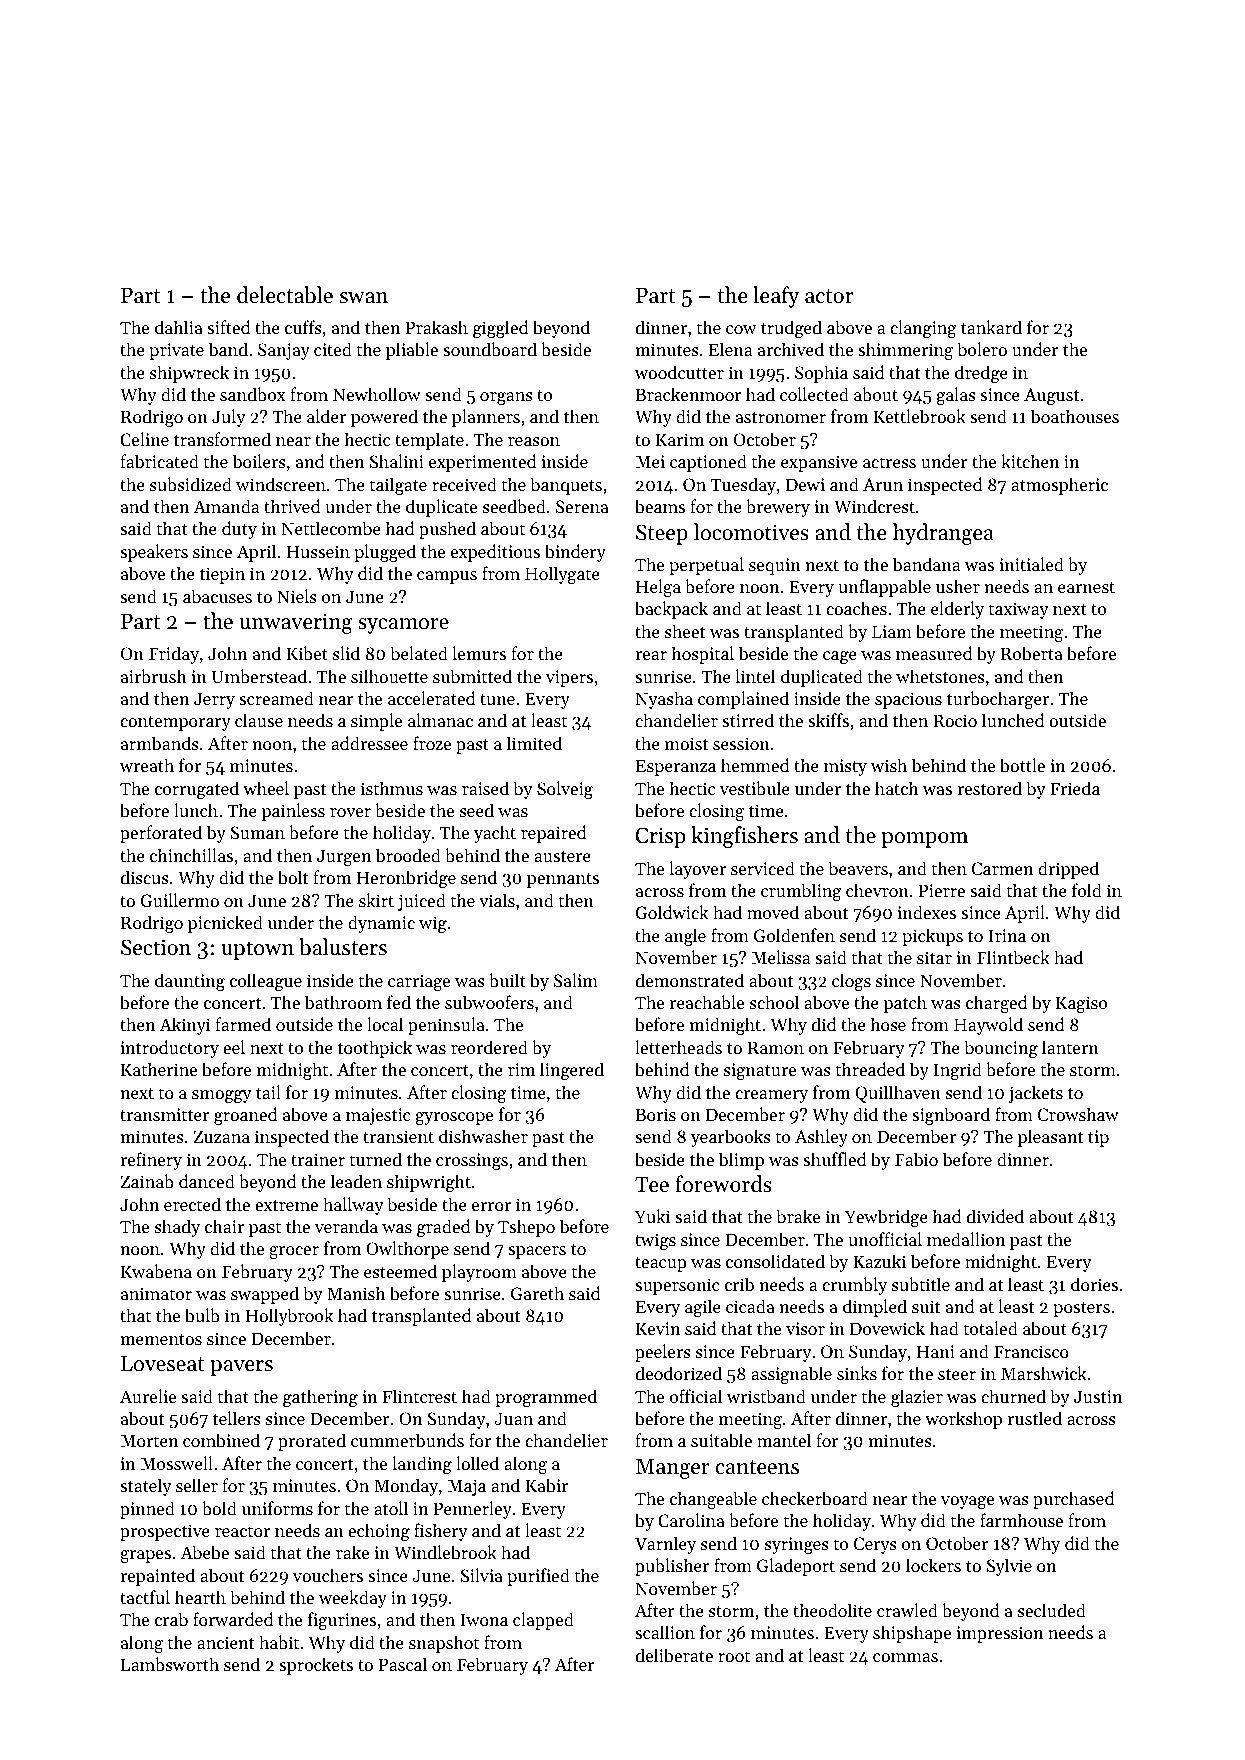  I want to click on dahlia, so click(179, 327).
